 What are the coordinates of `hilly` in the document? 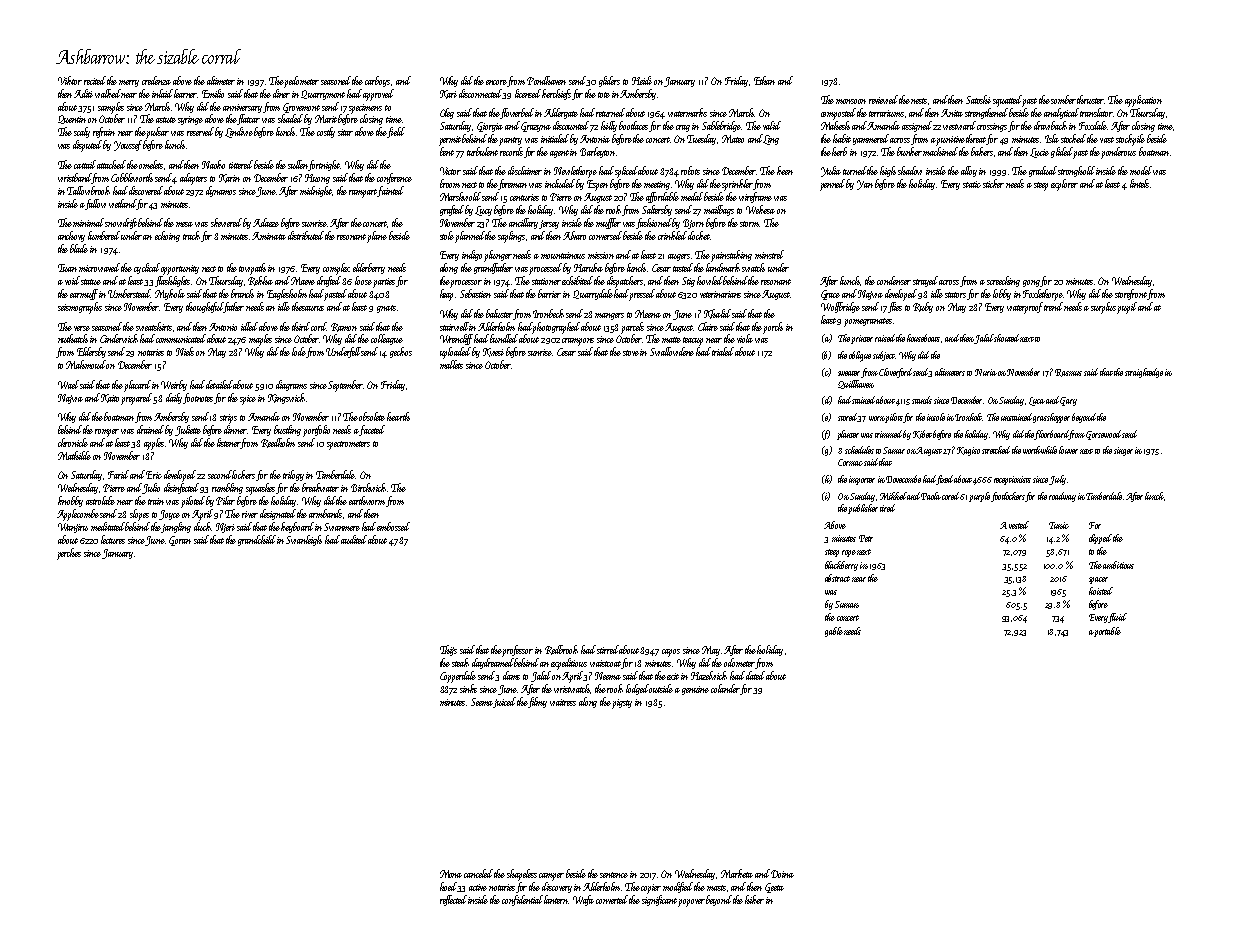 It's located at (609, 126).
